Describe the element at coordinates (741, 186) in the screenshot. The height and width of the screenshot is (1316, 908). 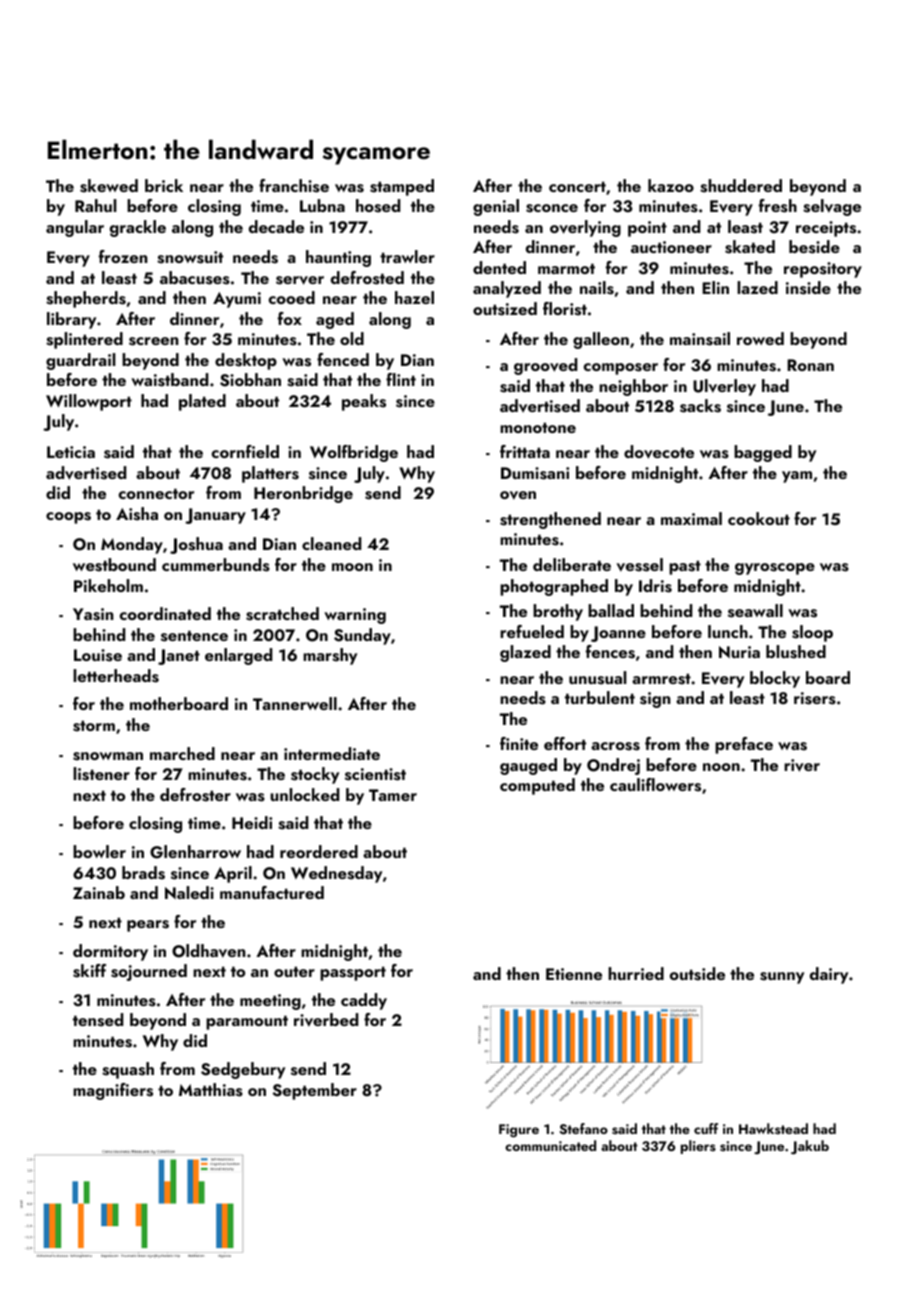
I see `shuddered` at that location.
